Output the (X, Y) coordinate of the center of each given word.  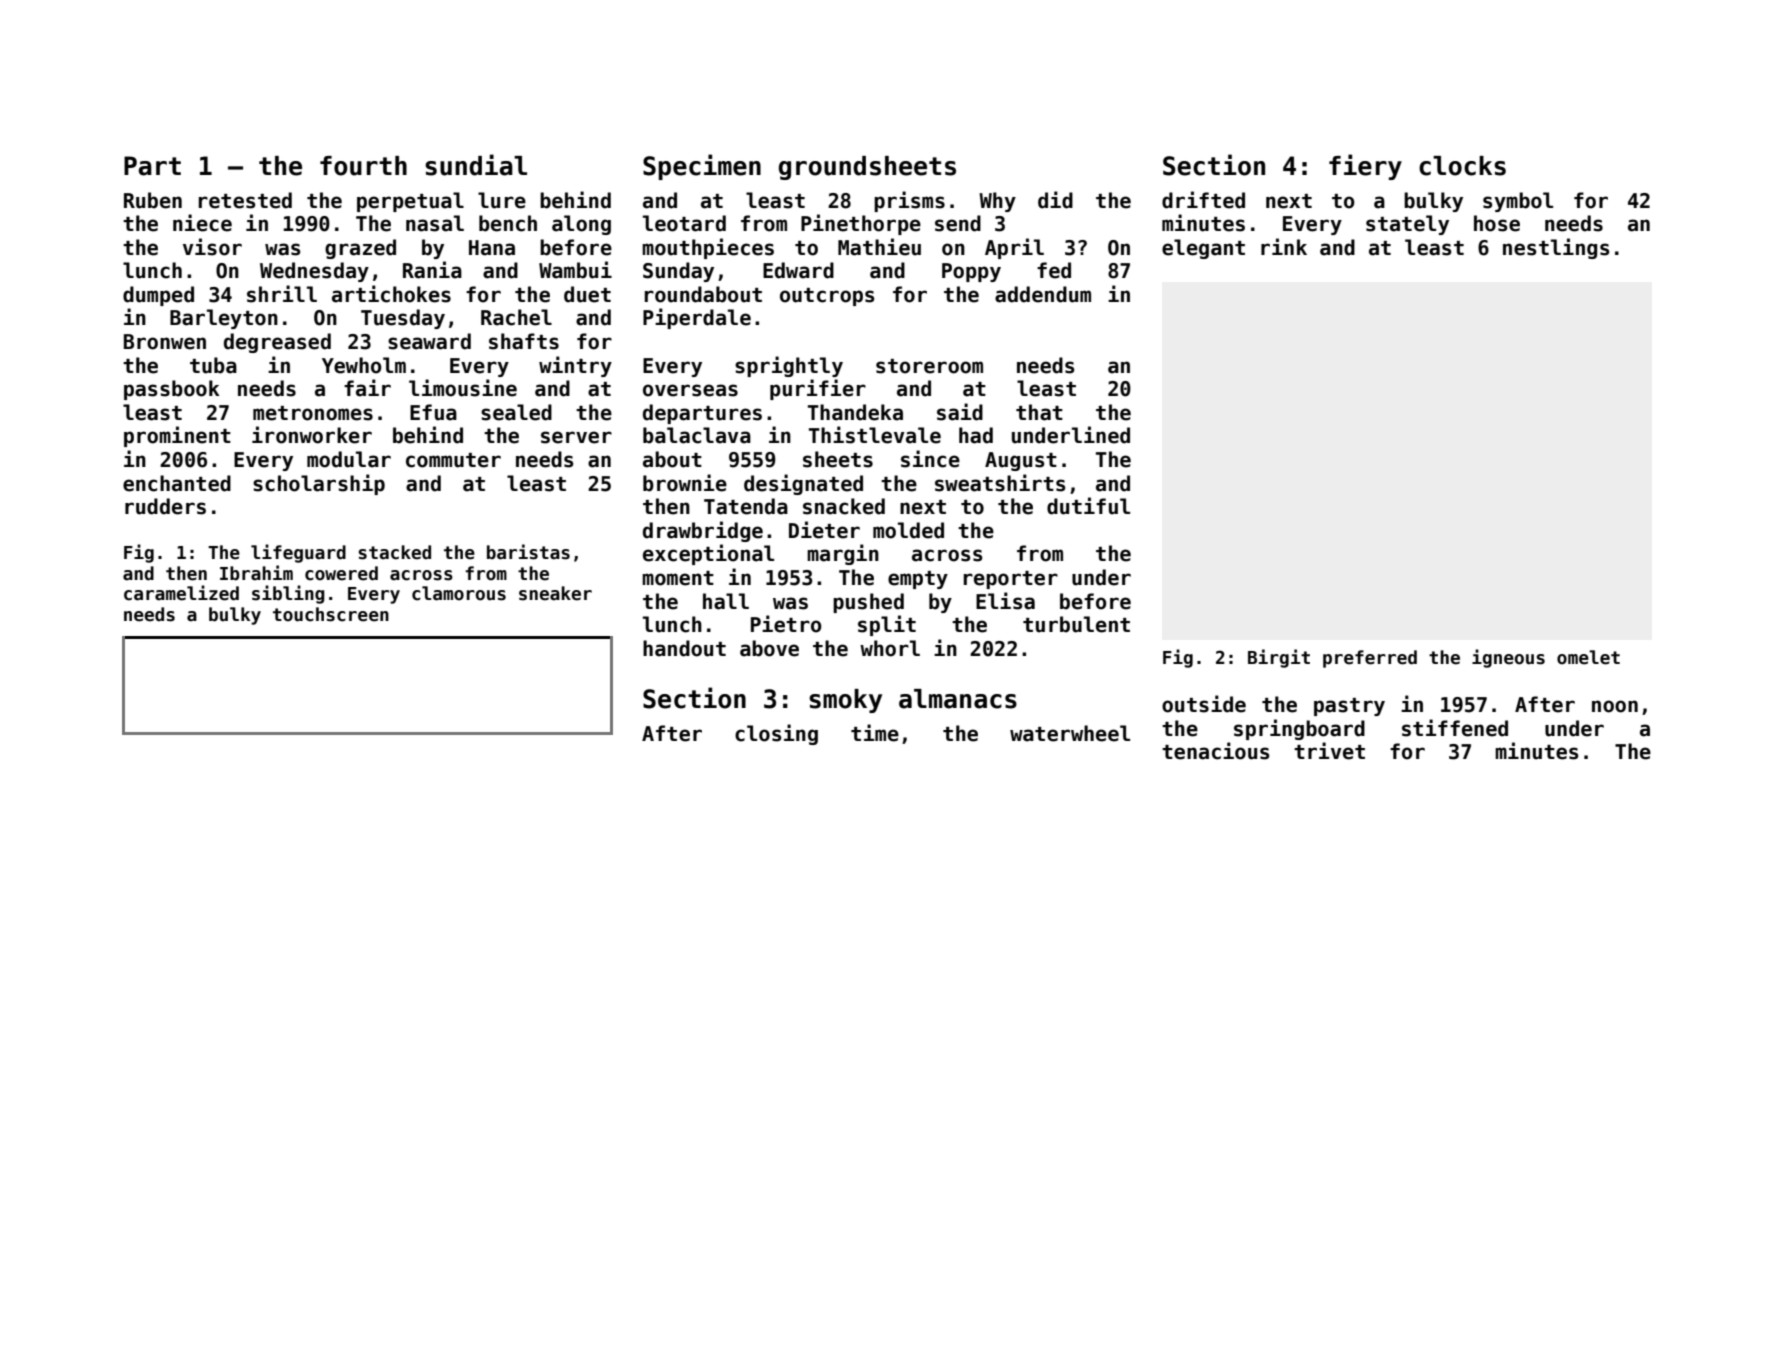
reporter (1011, 580)
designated (803, 484)
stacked (395, 552)
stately (1407, 225)
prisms (909, 201)
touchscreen (331, 614)
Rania (432, 270)
